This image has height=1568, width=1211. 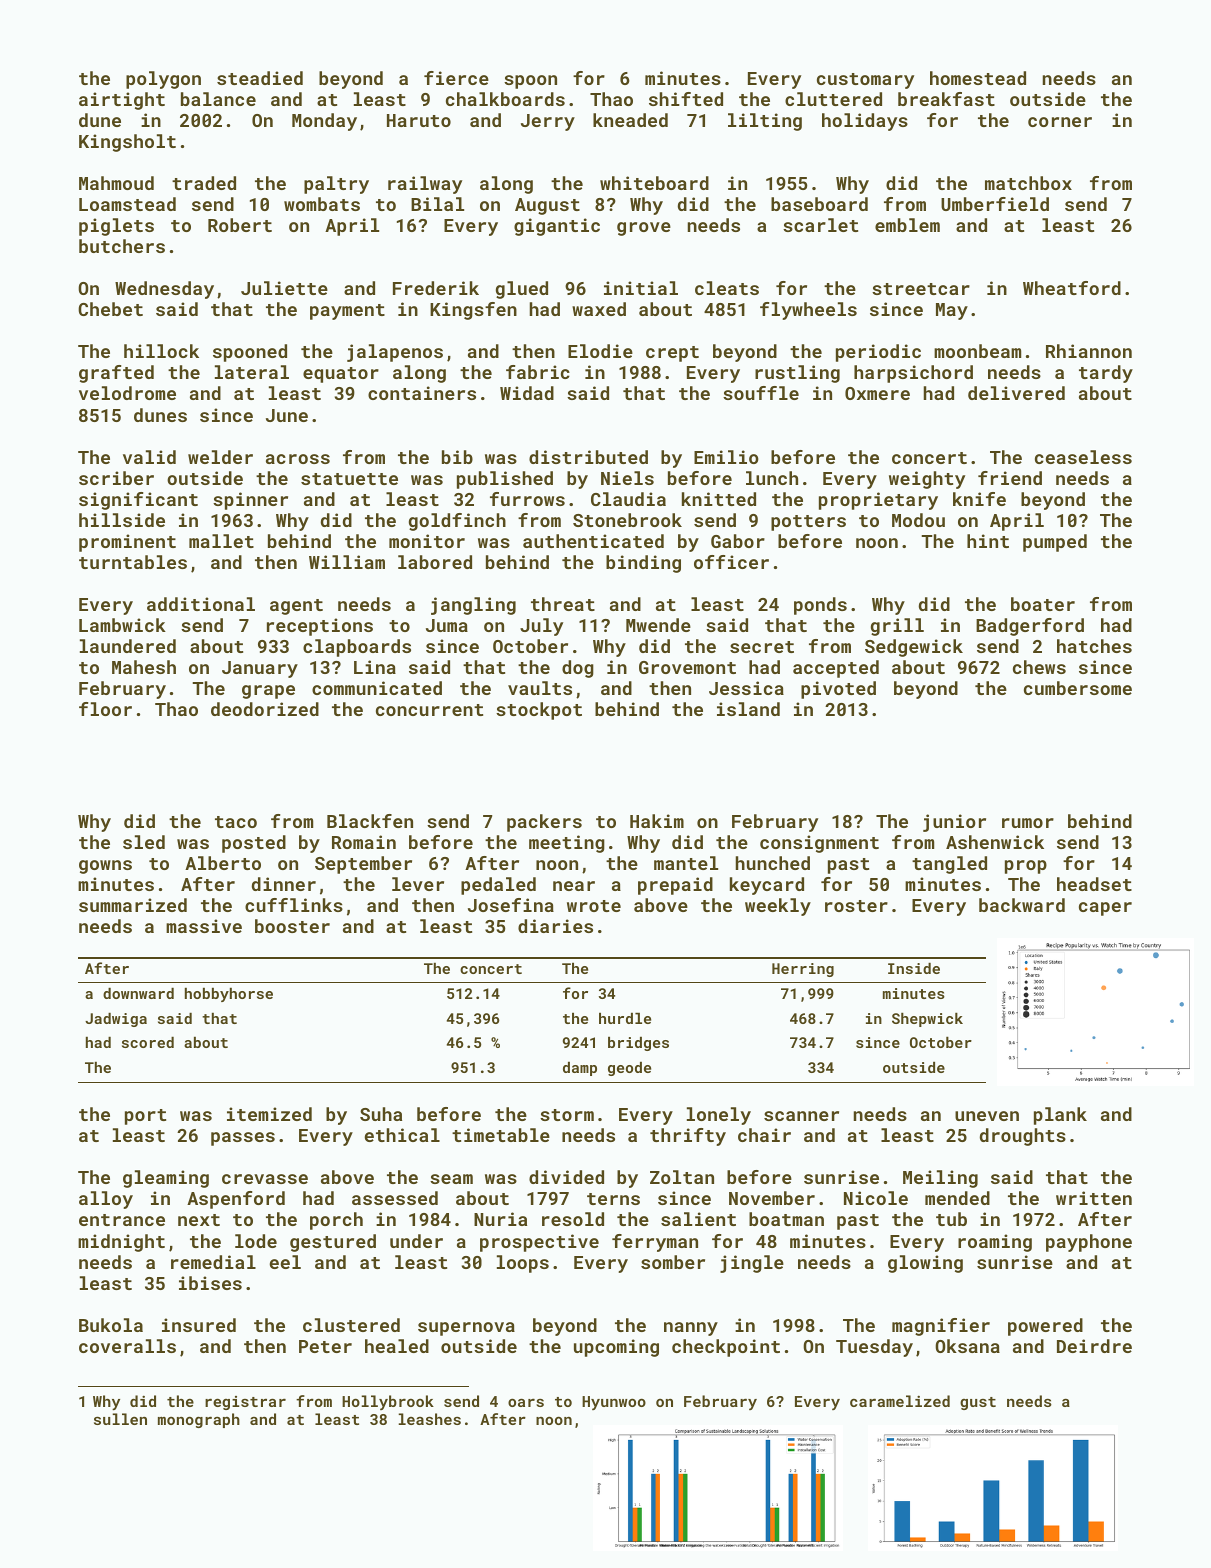 What do you see at coordinates (522, 290) in the image?
I see `glued` at bounding box center [522, 290].
